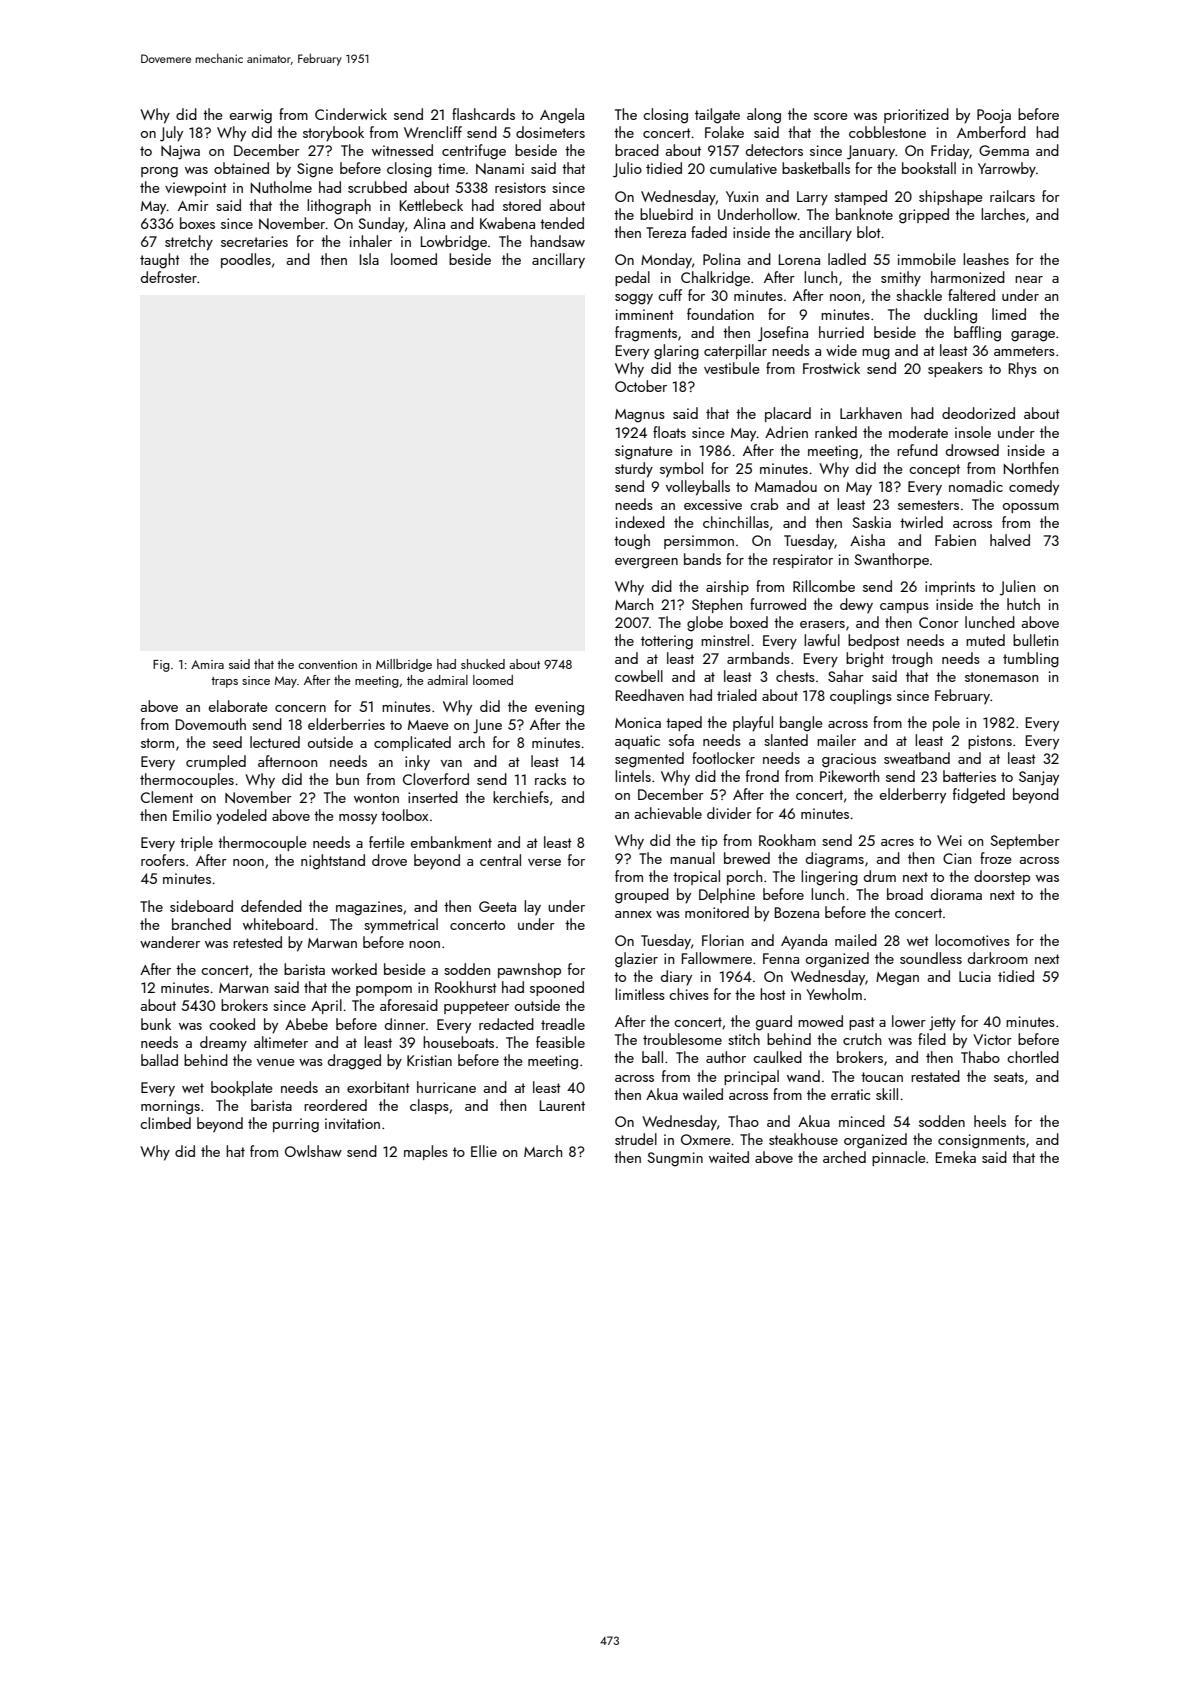 This screenshot has height=1697, width=1200. What do you see at coordinates (717, 912) in the screenshot?
I see `monitored` at bounding box center [717, 912].
